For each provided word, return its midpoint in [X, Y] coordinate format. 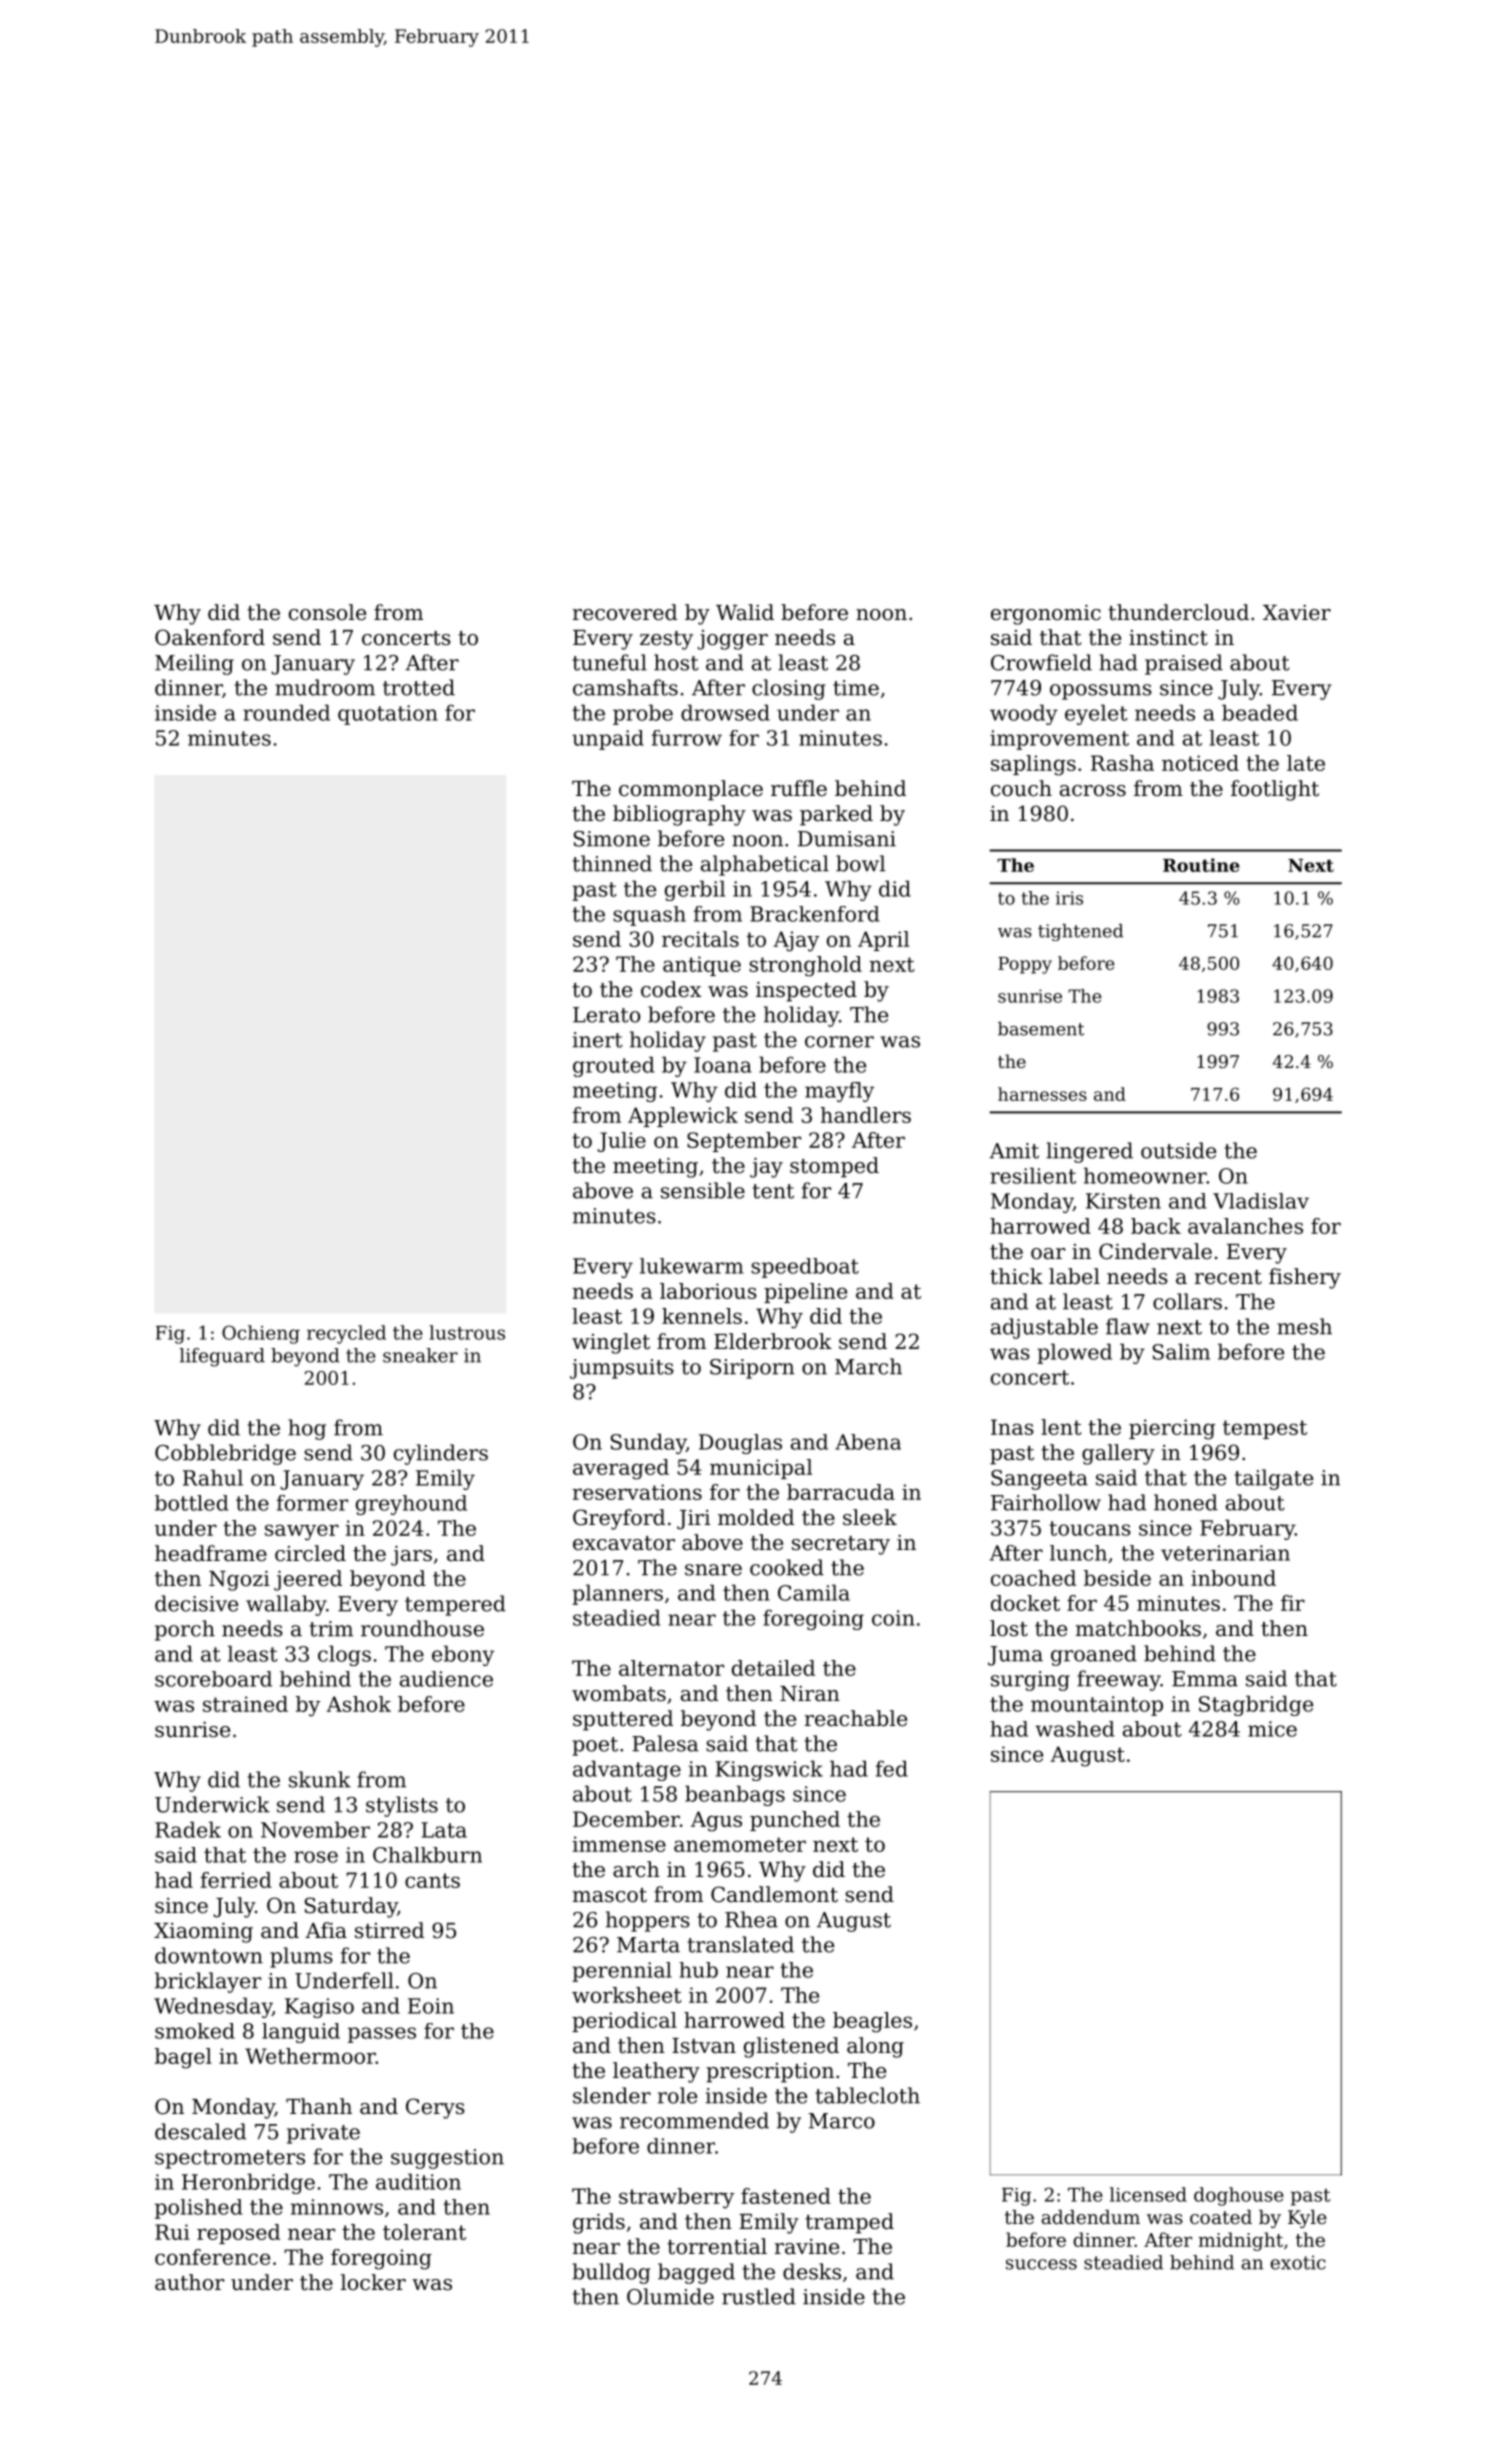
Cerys [435, 2108]
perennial [622, 1972]
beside [1117, 1578]
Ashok [358, 1704]
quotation [388, 715]
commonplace [691, 790]
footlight [1275, 790]
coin [893, 1618]
